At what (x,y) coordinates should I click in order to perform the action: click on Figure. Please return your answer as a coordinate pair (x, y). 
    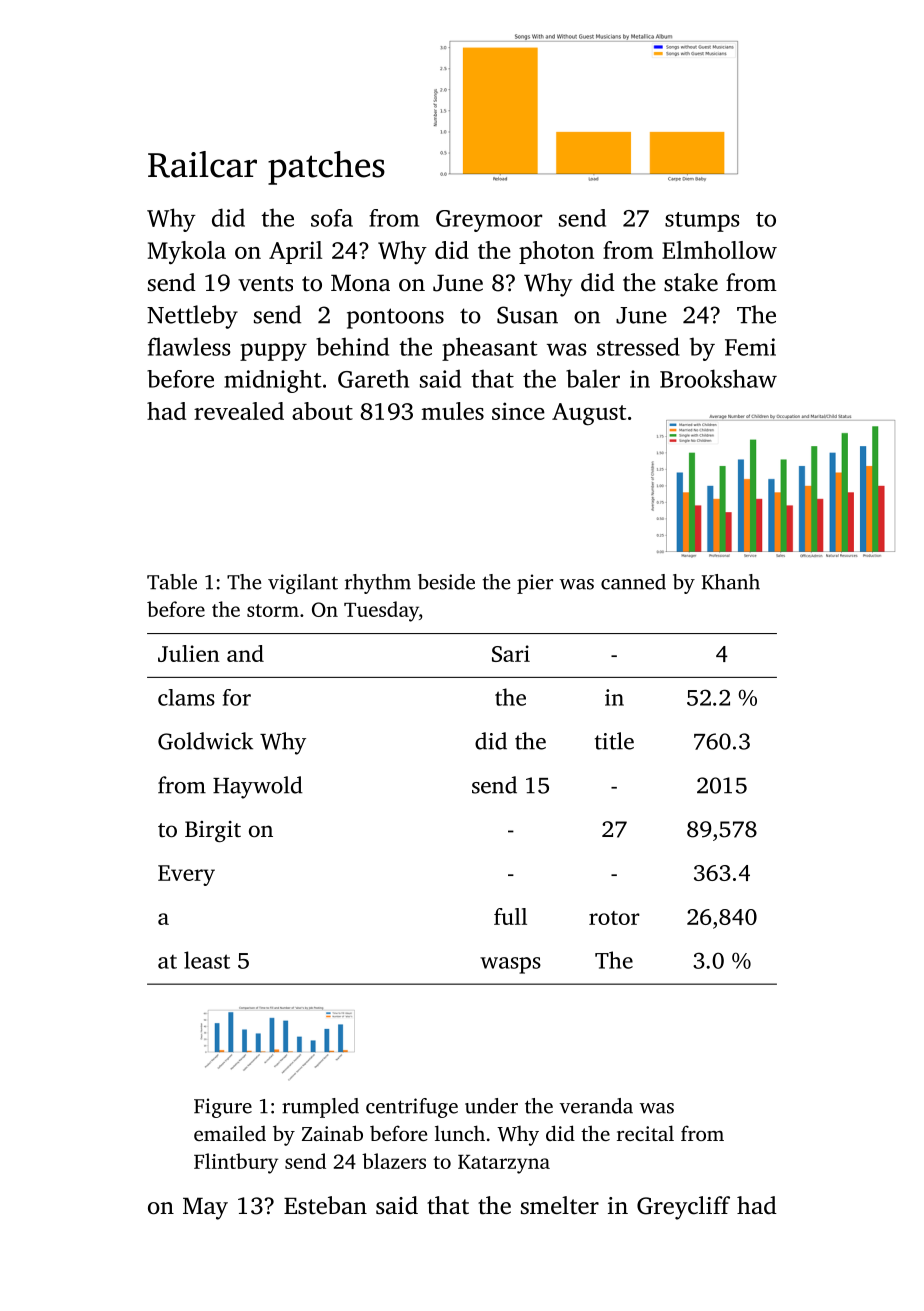
    Looking at the image, I should click on (223, 1108).
